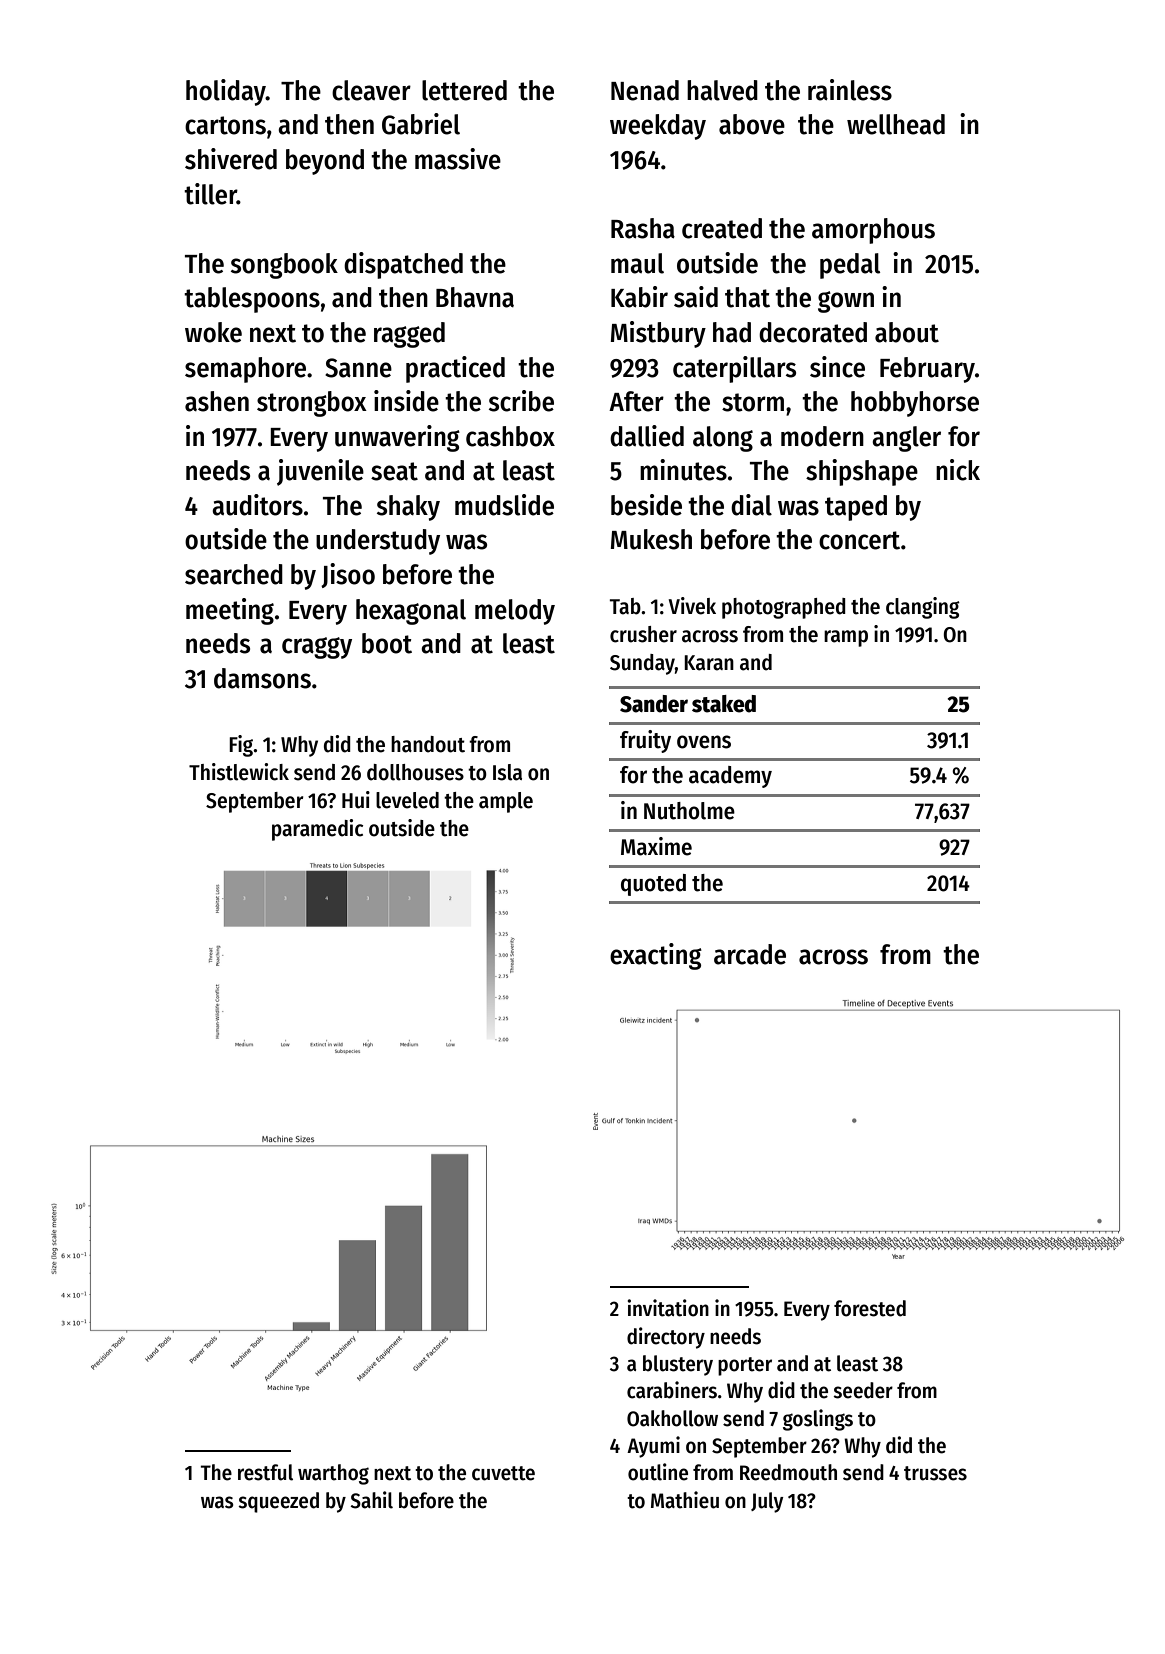 This screenshot has height=1654, width=1165. What do you see at coordinates (850, 90) in the screenshot?
I see `rainless` at bounding box center [850, 90].
